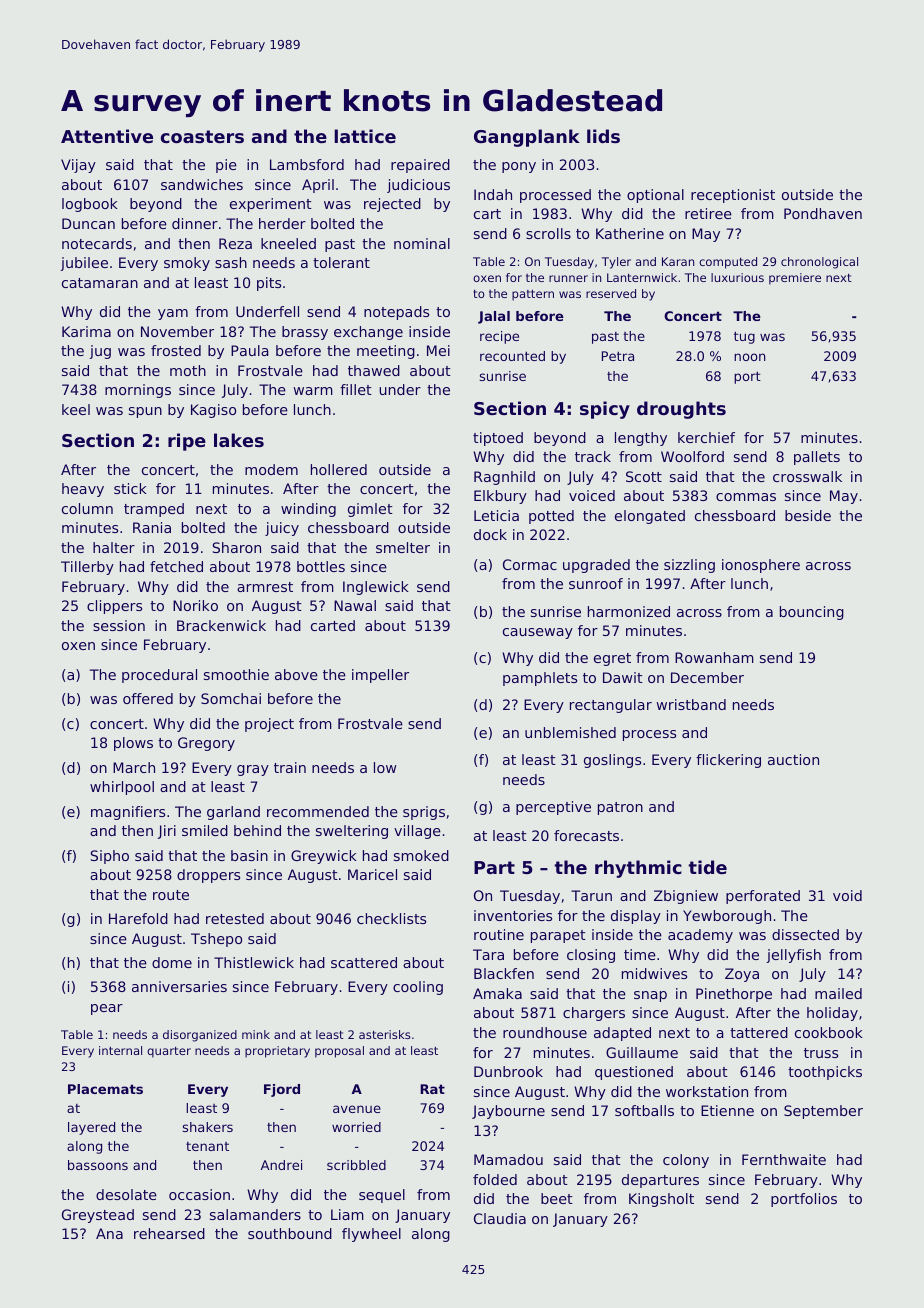 This document has width=924, height=1308. I want to click on potted, so click(551, 517).
